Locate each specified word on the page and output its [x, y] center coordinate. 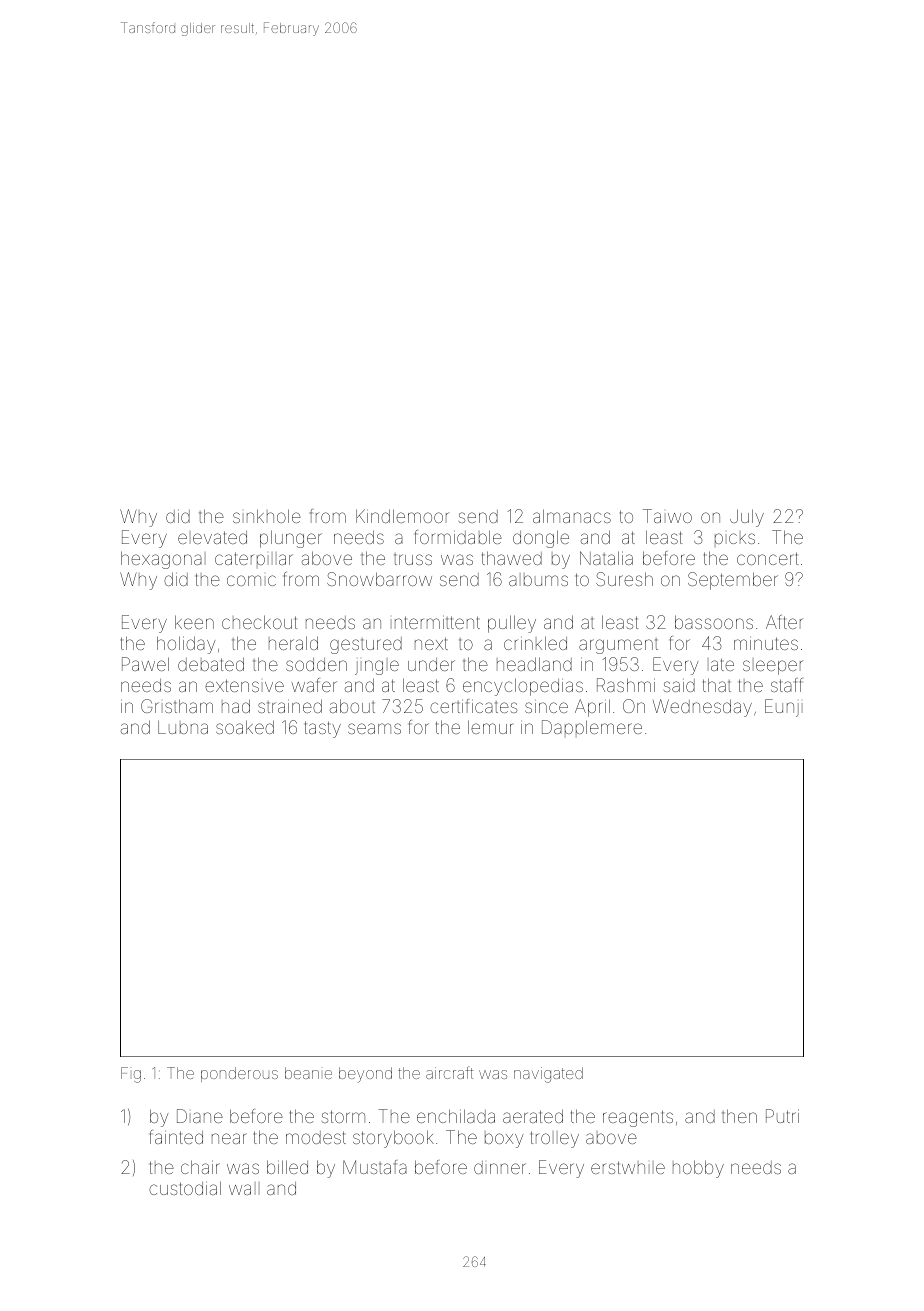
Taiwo [667, 516]
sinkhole [267, 516]
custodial [185, 1188]
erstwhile [628, 1167]
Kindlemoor [402, 516]
